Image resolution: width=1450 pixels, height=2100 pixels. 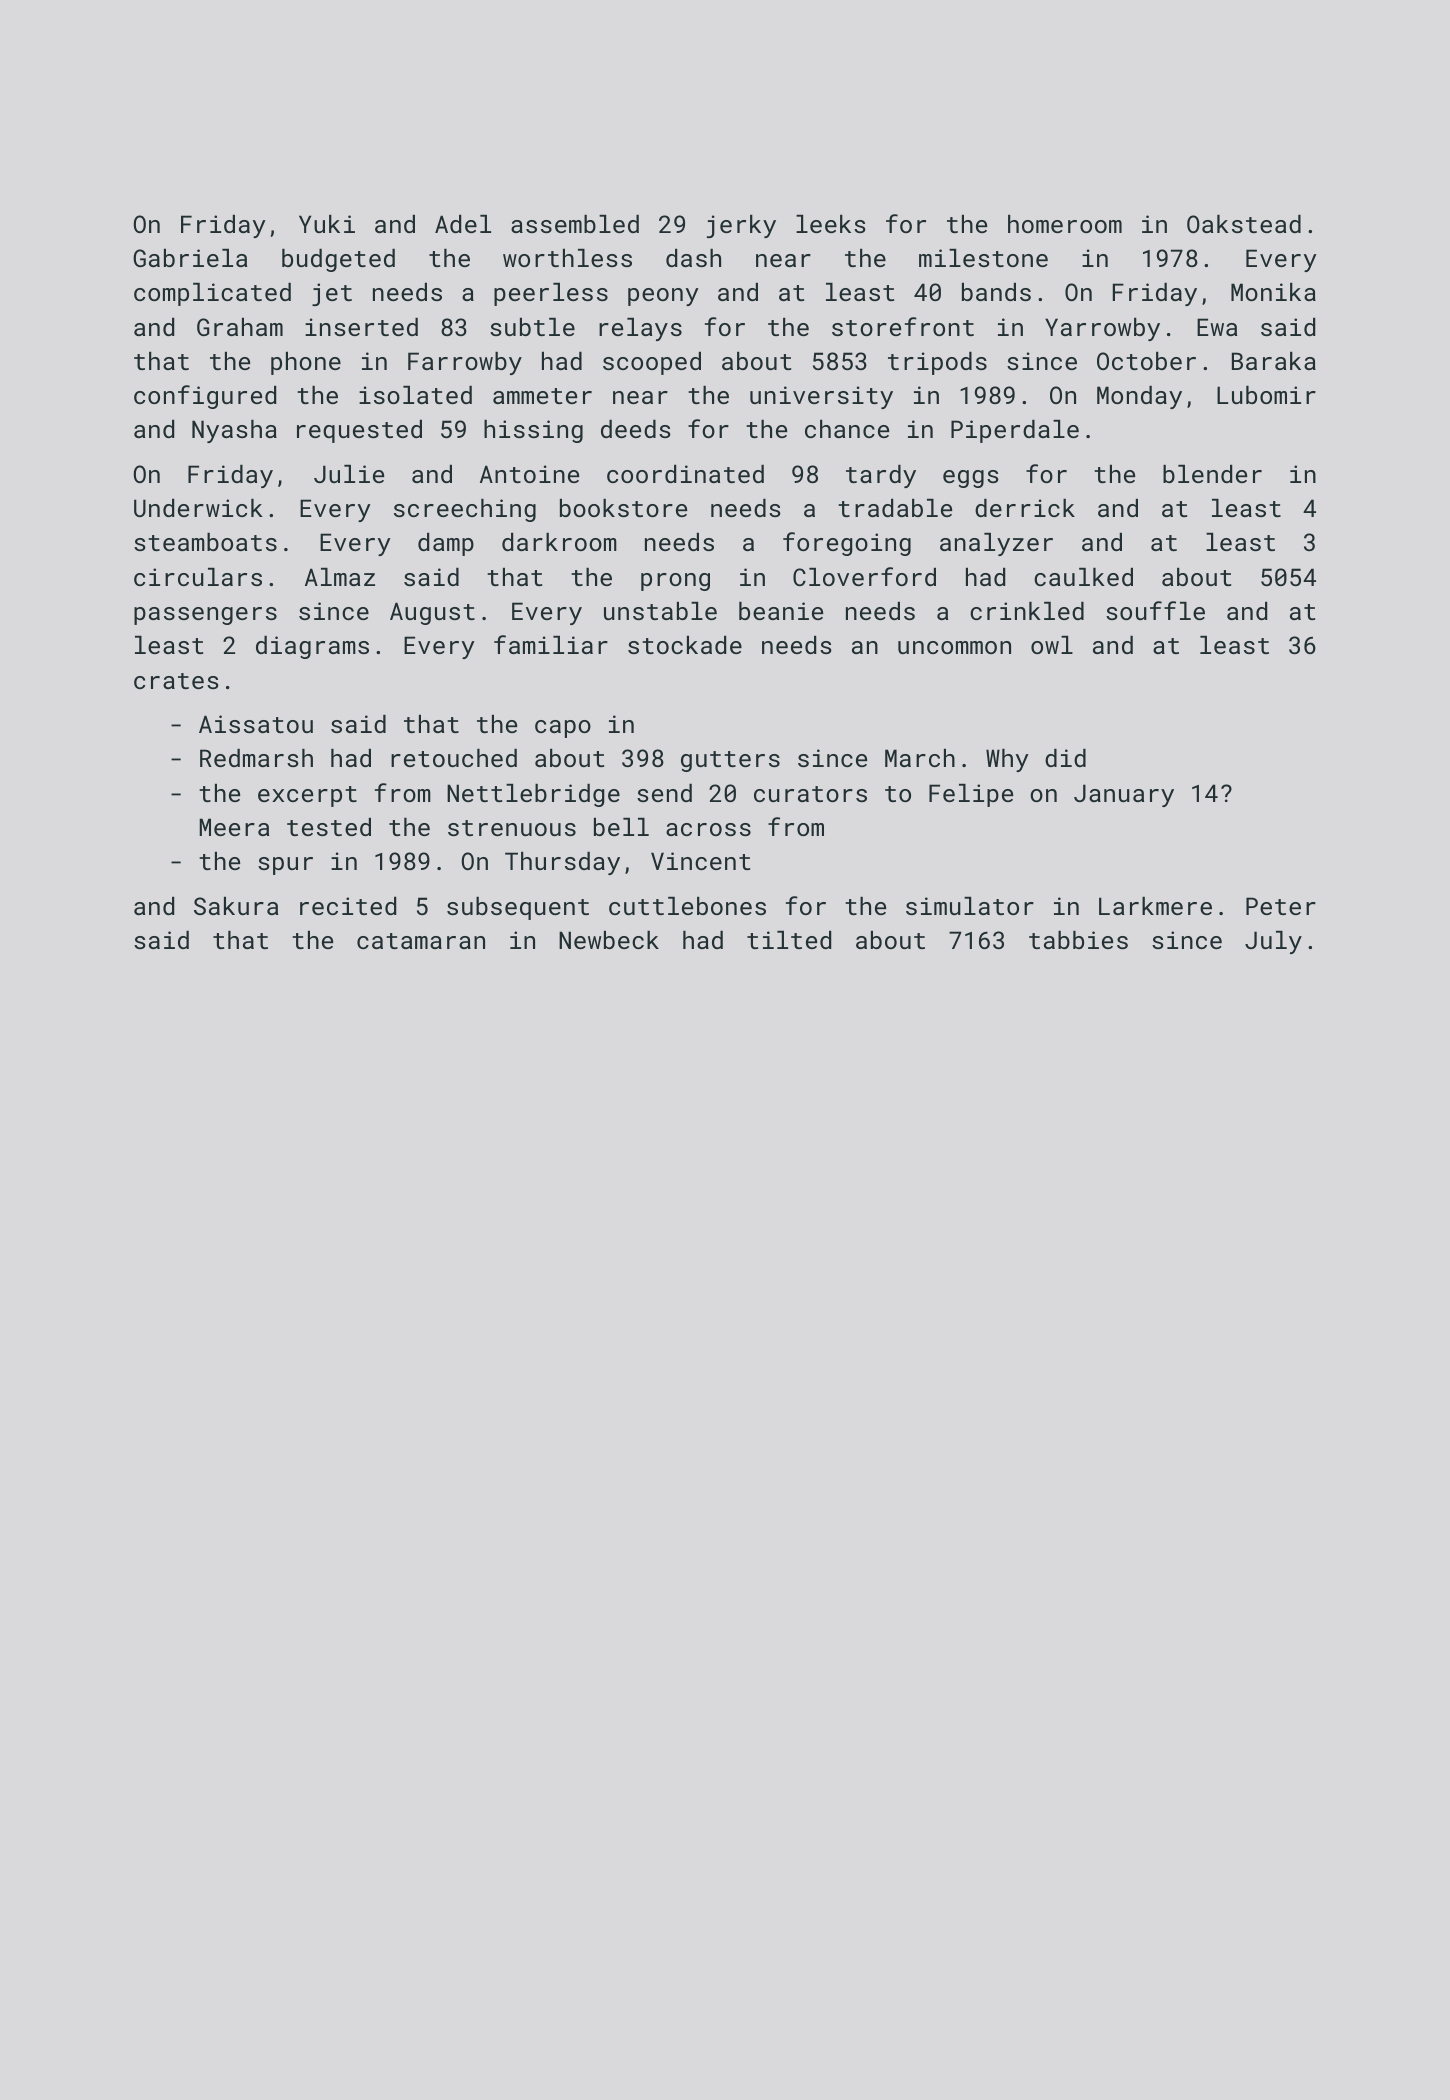 I want to click on simulator, so click(x=970, y=906).
